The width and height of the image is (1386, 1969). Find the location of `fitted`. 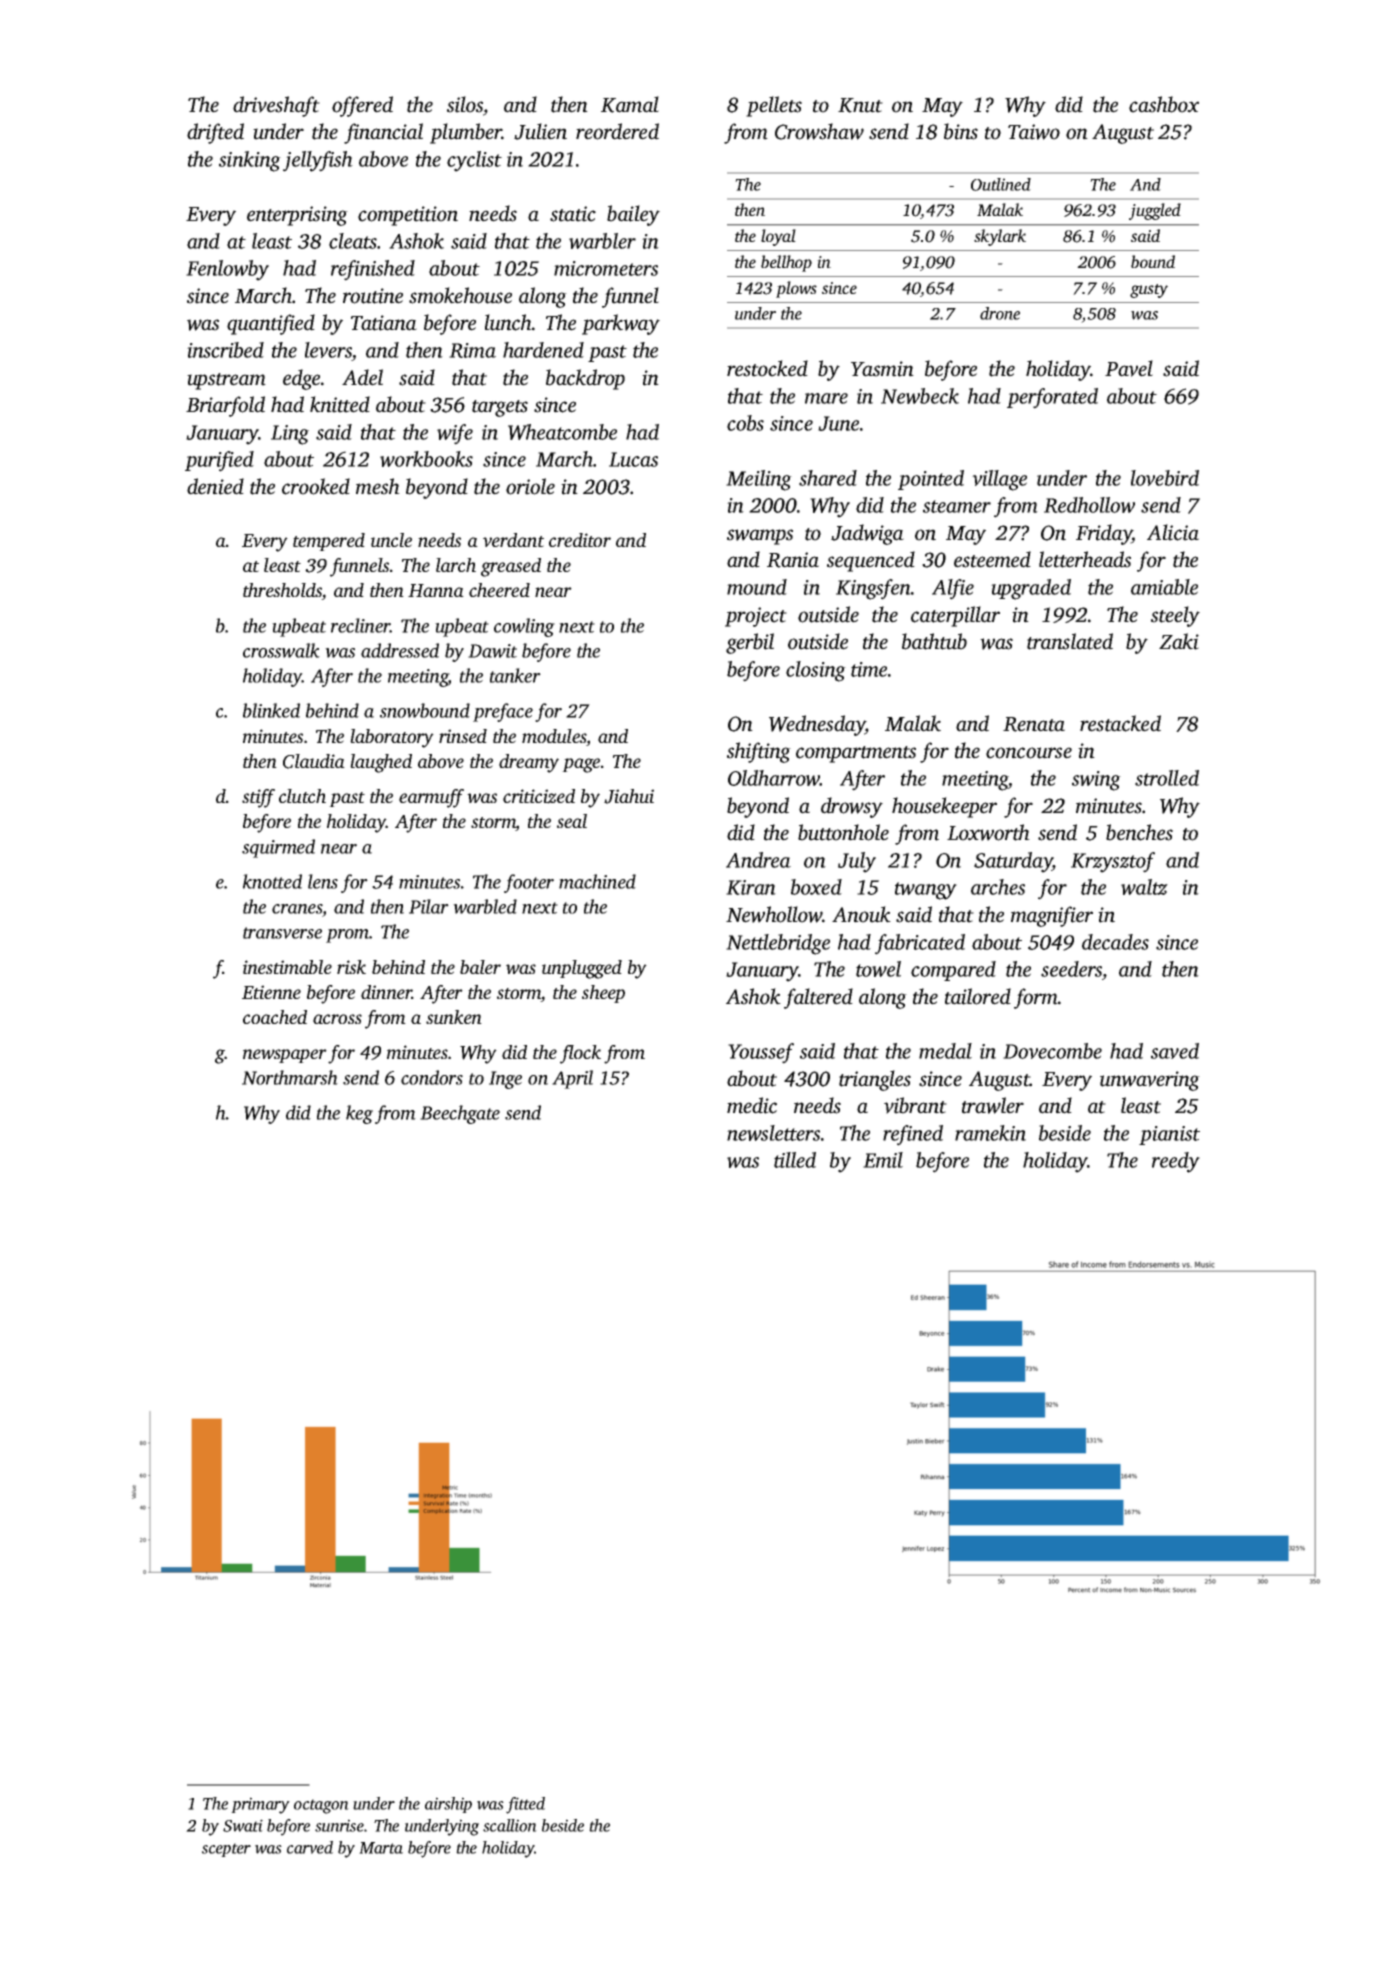

fitted is located at coordinates (525, 1805).
